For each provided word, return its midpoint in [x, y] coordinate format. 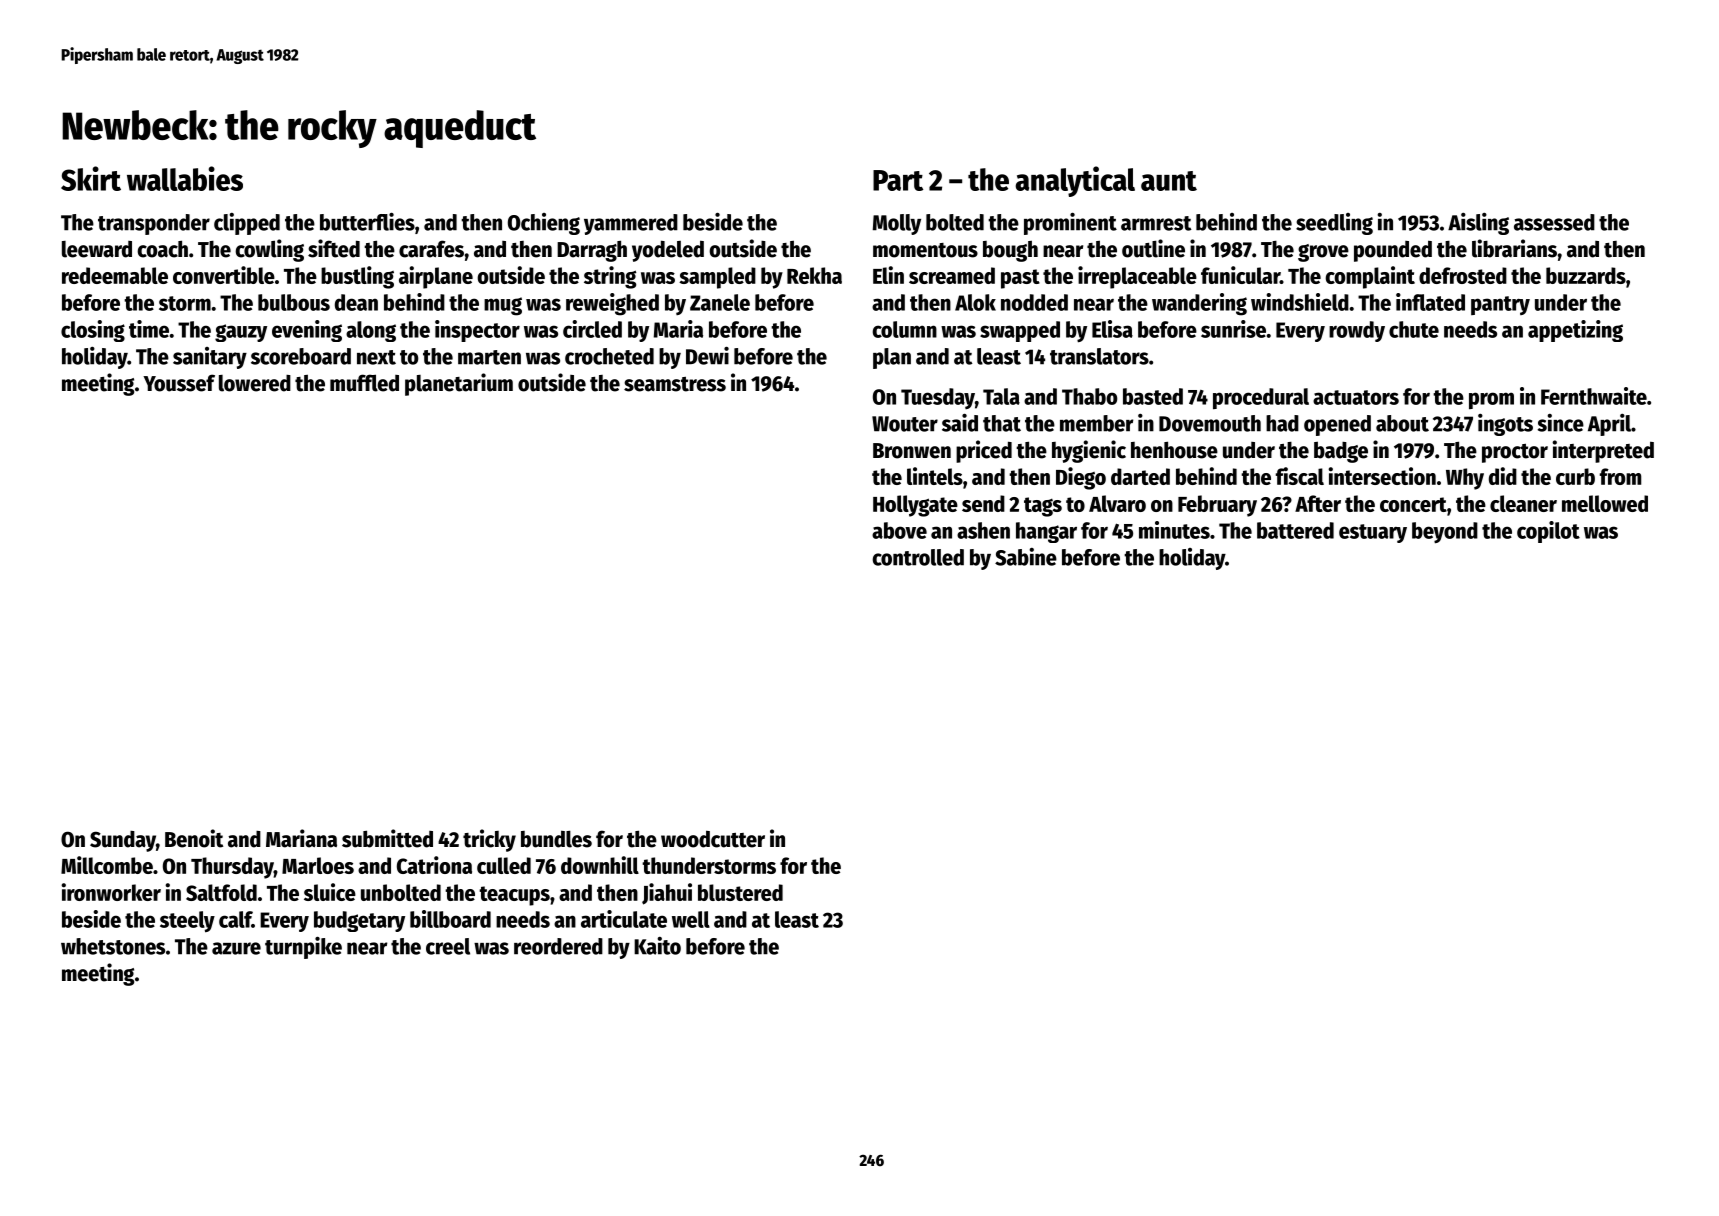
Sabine [1026, 557]
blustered [740, 892]
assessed [1554, 222]
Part [898, 180]
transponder [154, 224]
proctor [1515, 453]
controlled [918, 557]
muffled [364, 383]
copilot [1548, 532]
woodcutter [713, 839]
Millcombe [107, 865]
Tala [1001, 396]
